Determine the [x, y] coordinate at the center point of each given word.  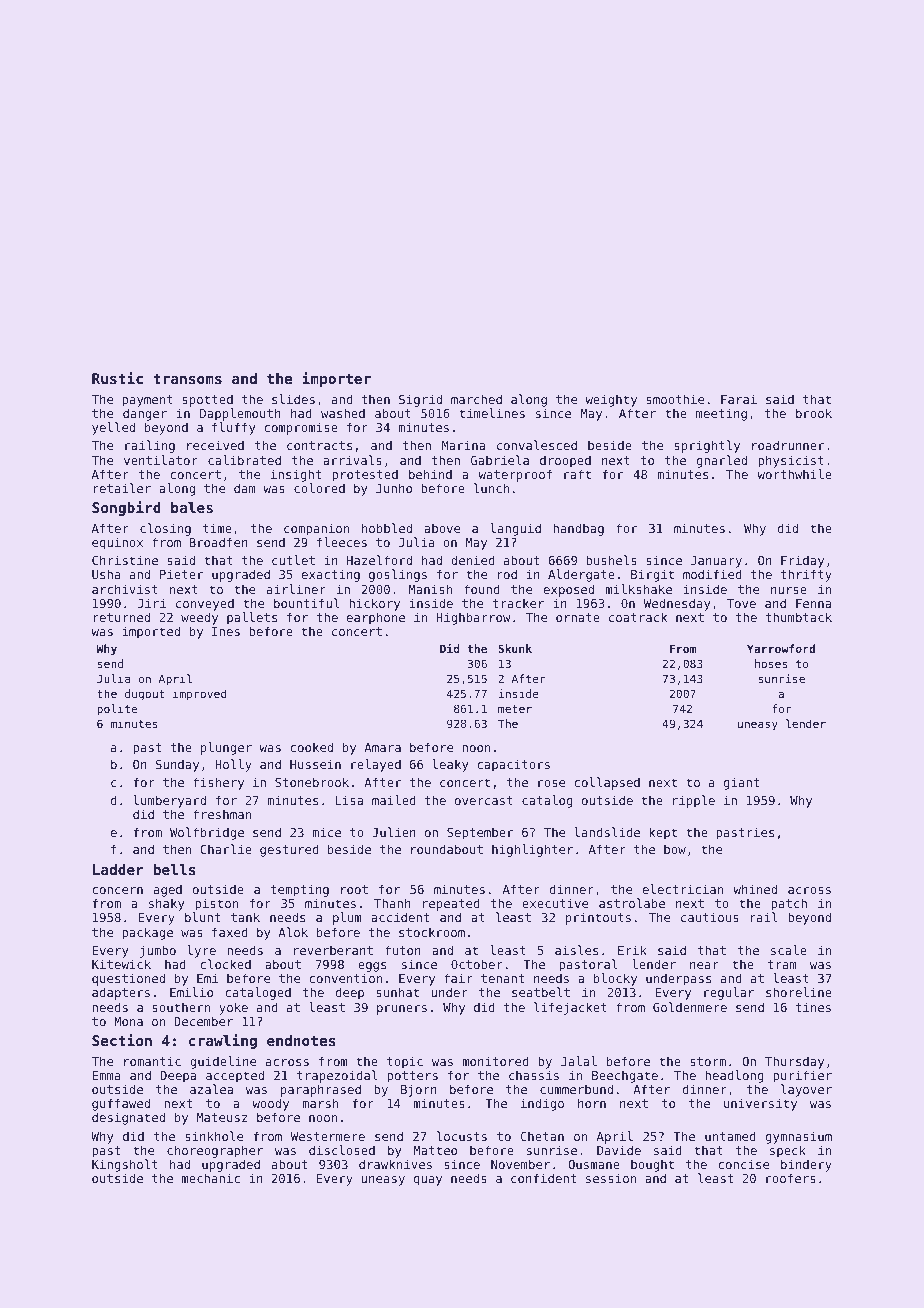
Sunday [177, 765]
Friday [802, 561]
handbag [578, 529]
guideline [223, 1062]
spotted [207, 400]
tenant [502, 978]
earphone [376, 618]
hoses [771, 663]
